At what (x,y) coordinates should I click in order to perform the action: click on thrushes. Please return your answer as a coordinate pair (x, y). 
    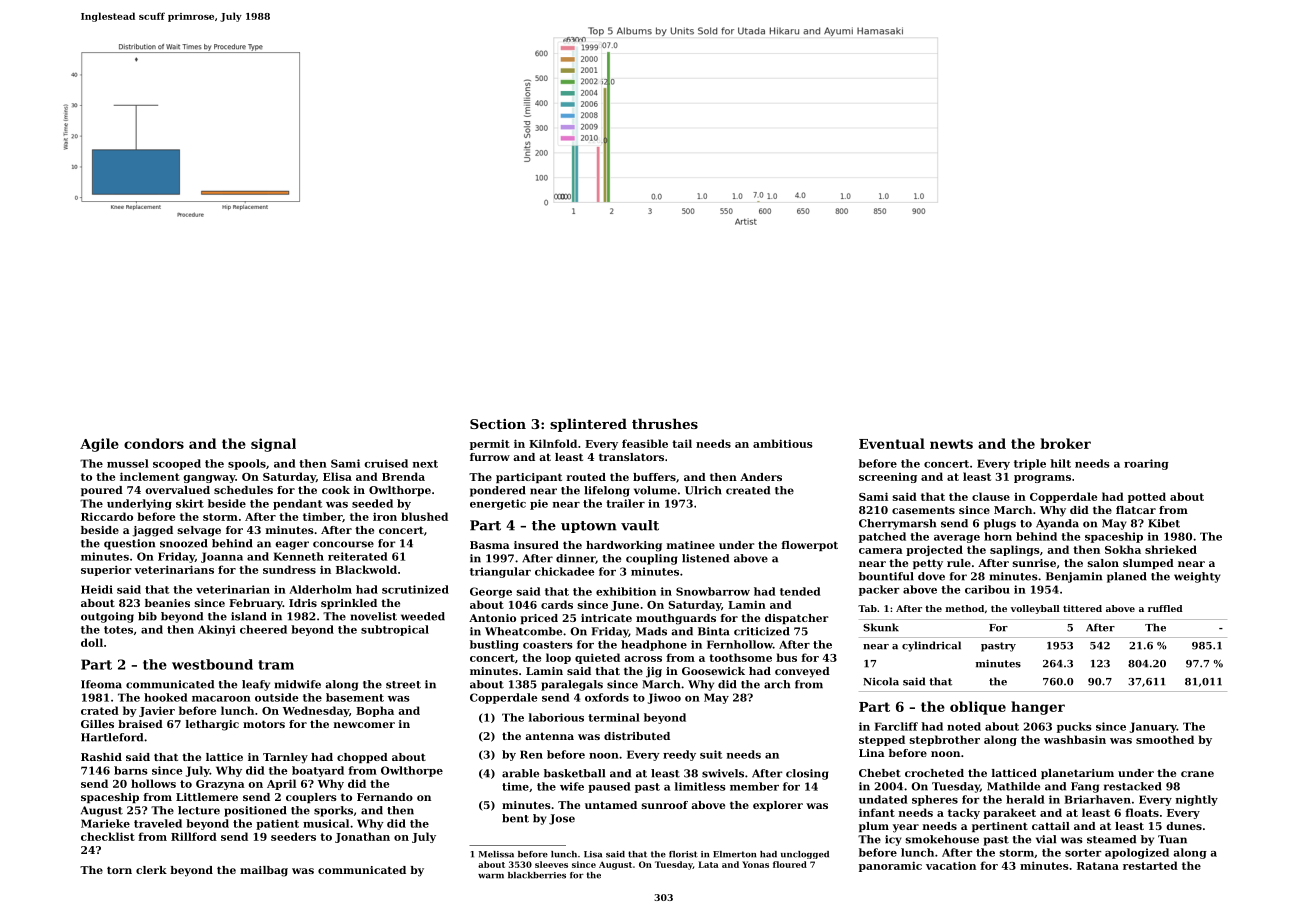
    Looking at the image, I should click on (665, 423).
